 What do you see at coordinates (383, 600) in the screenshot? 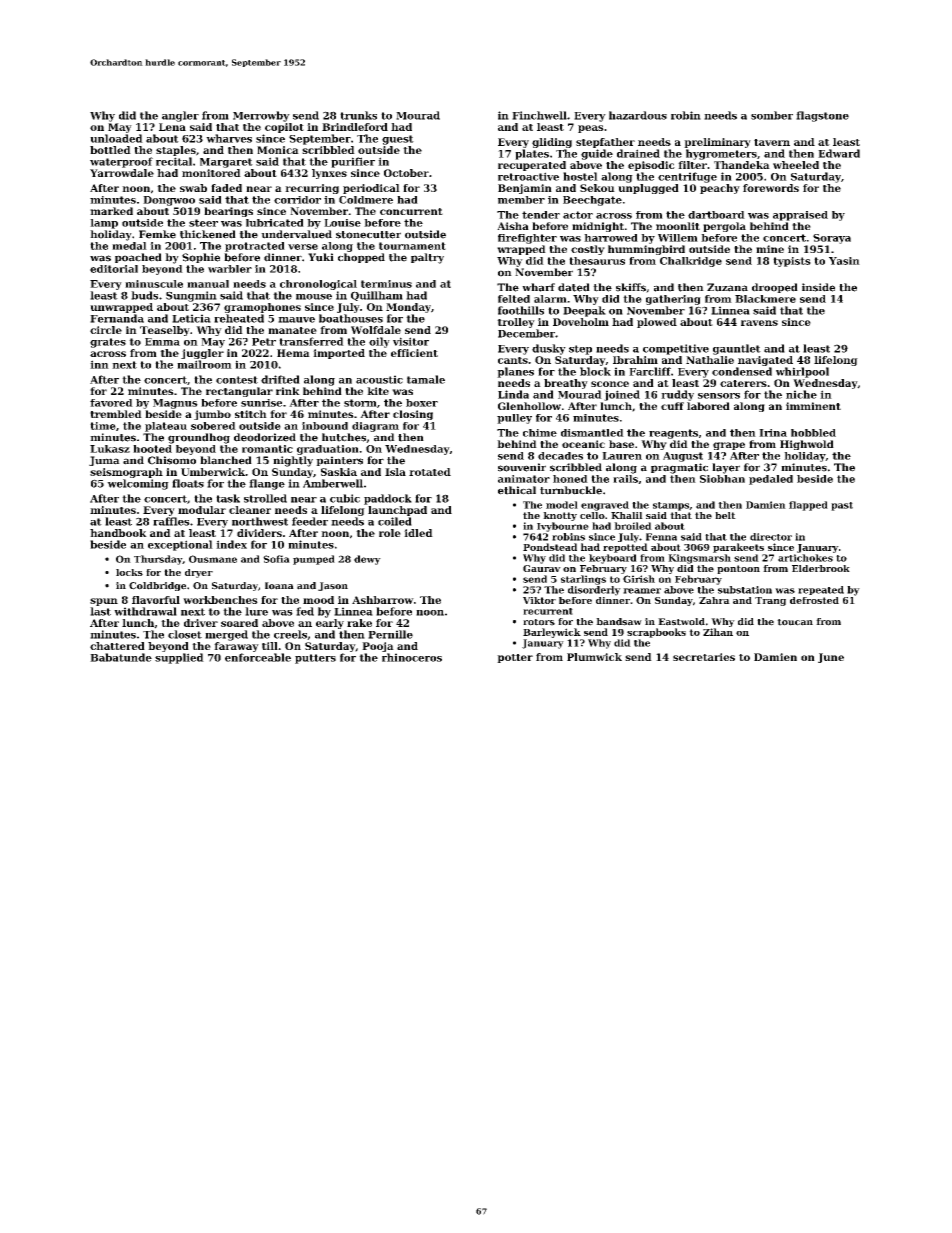
I see `Ashbarrow` at bounding box center [383, 600].
